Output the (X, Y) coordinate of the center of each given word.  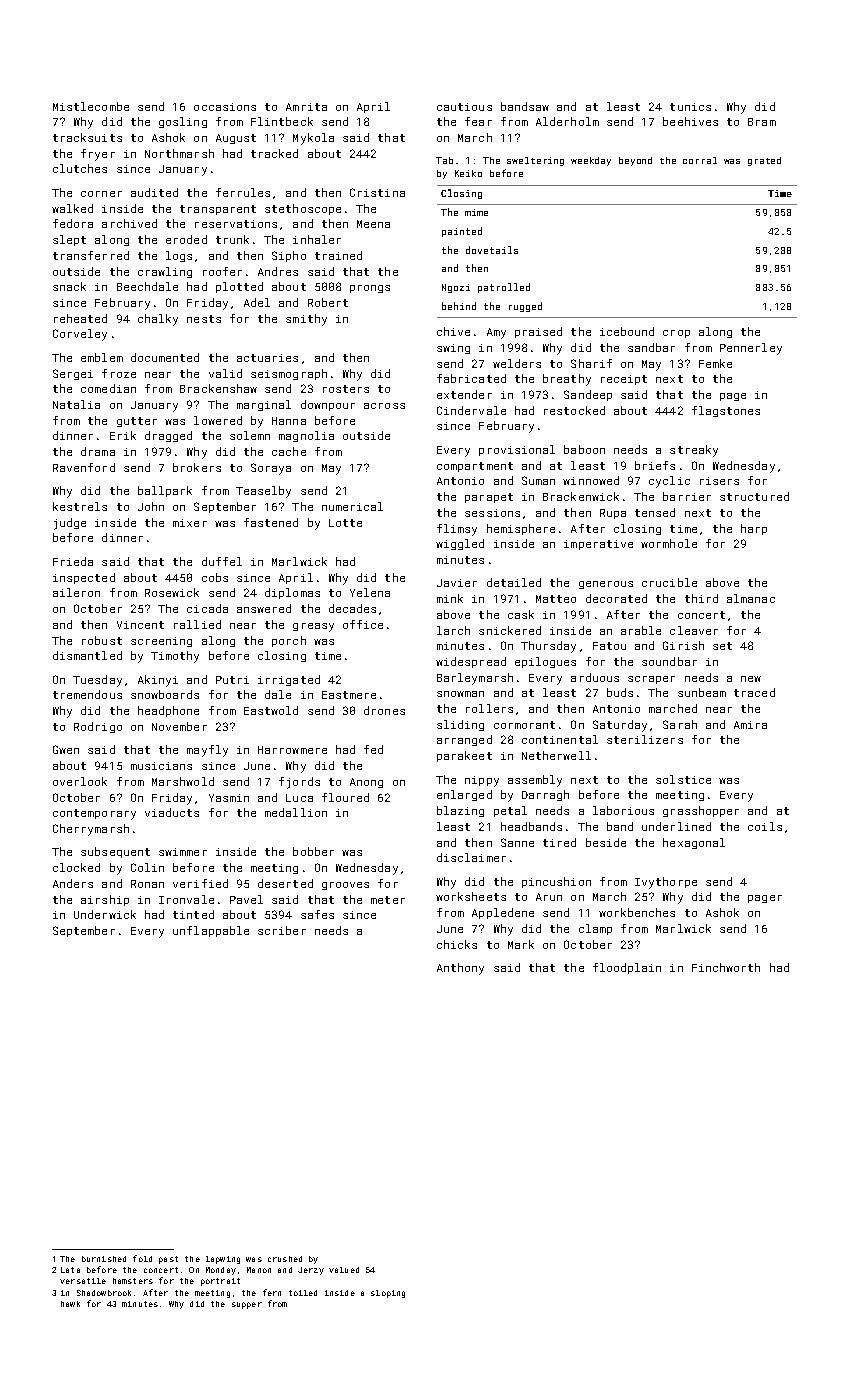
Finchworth (726, 967)
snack (69, 286)
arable (641, 630)
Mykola (313, 139)
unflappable (211, 931)
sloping (388, 1294)
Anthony (460, 969)
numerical (352, 506)
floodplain (627, 968)
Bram (762, 122)
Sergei (73, 374)
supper (247, 1305)
